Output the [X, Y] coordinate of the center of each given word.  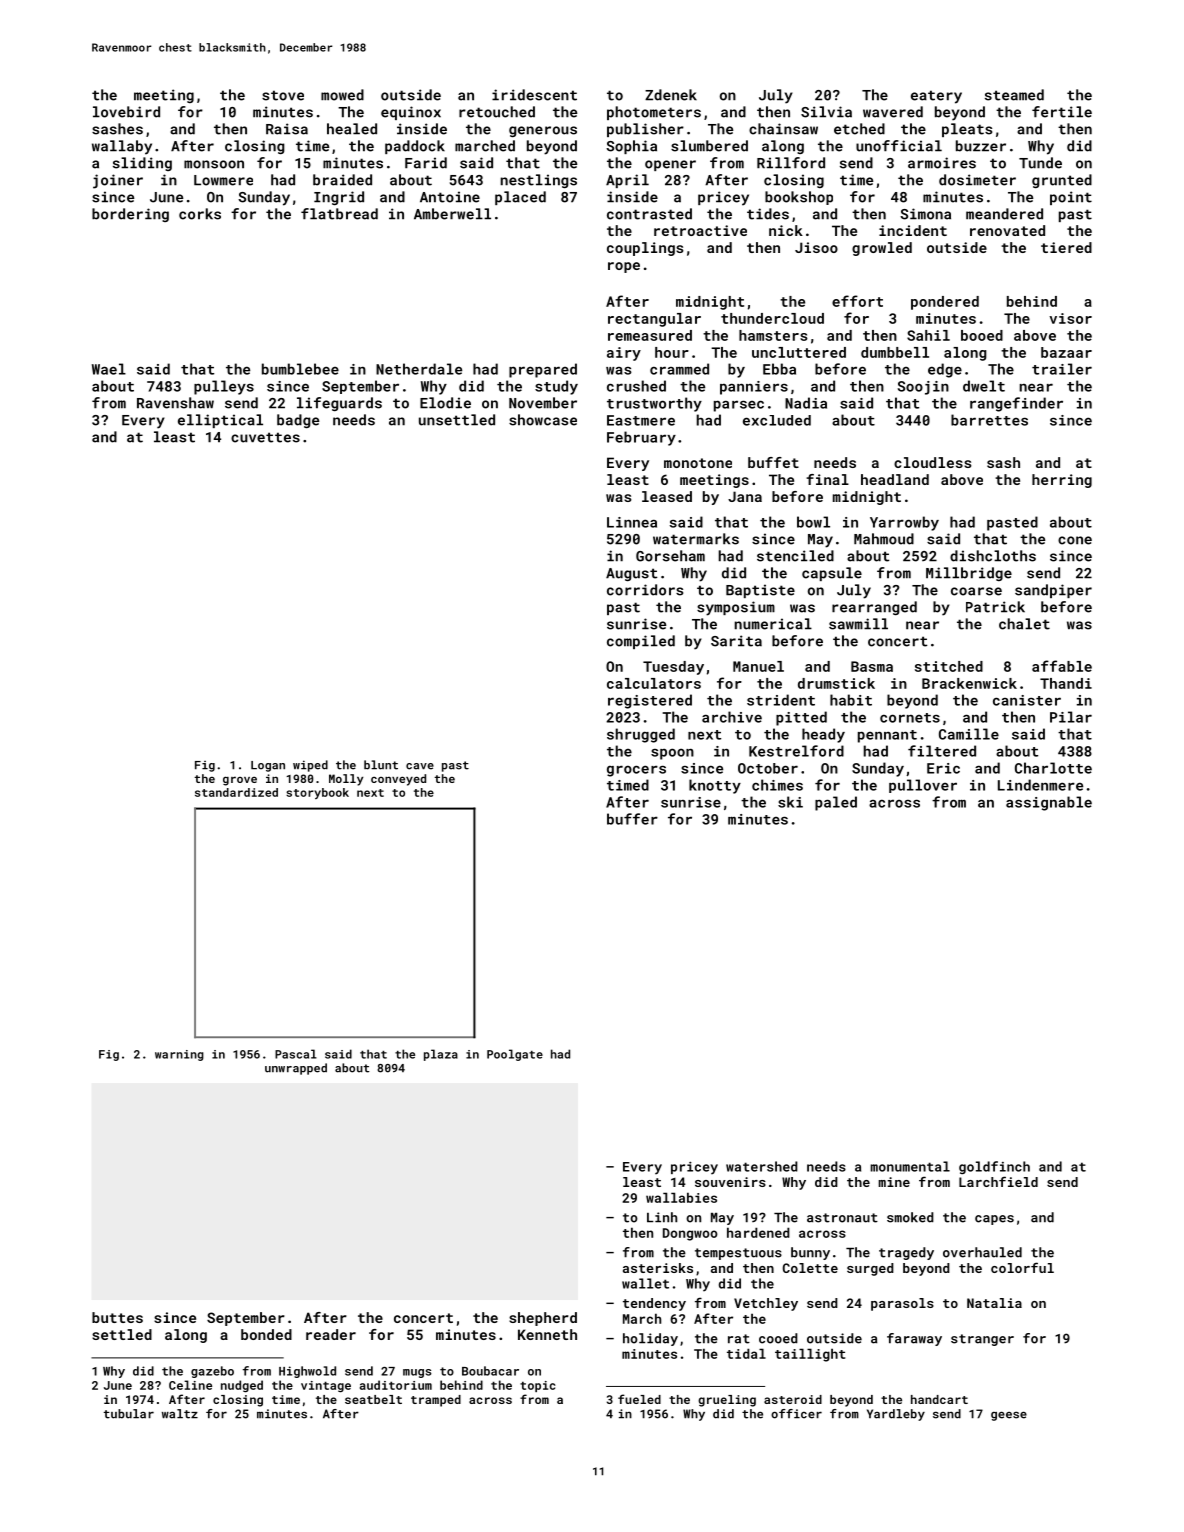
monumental [910, 1166]
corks [200, 214]
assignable [1049, 803]
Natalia [994, 1303]
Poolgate [515, 1055]
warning [179, 1055]
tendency [654, 1304]
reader [331, 1334]
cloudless [933, 462]
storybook [317, 793]
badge [298, 421]
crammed [679, 369]
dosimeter [977, 180]
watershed [762, 1166]
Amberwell [452, 214]
